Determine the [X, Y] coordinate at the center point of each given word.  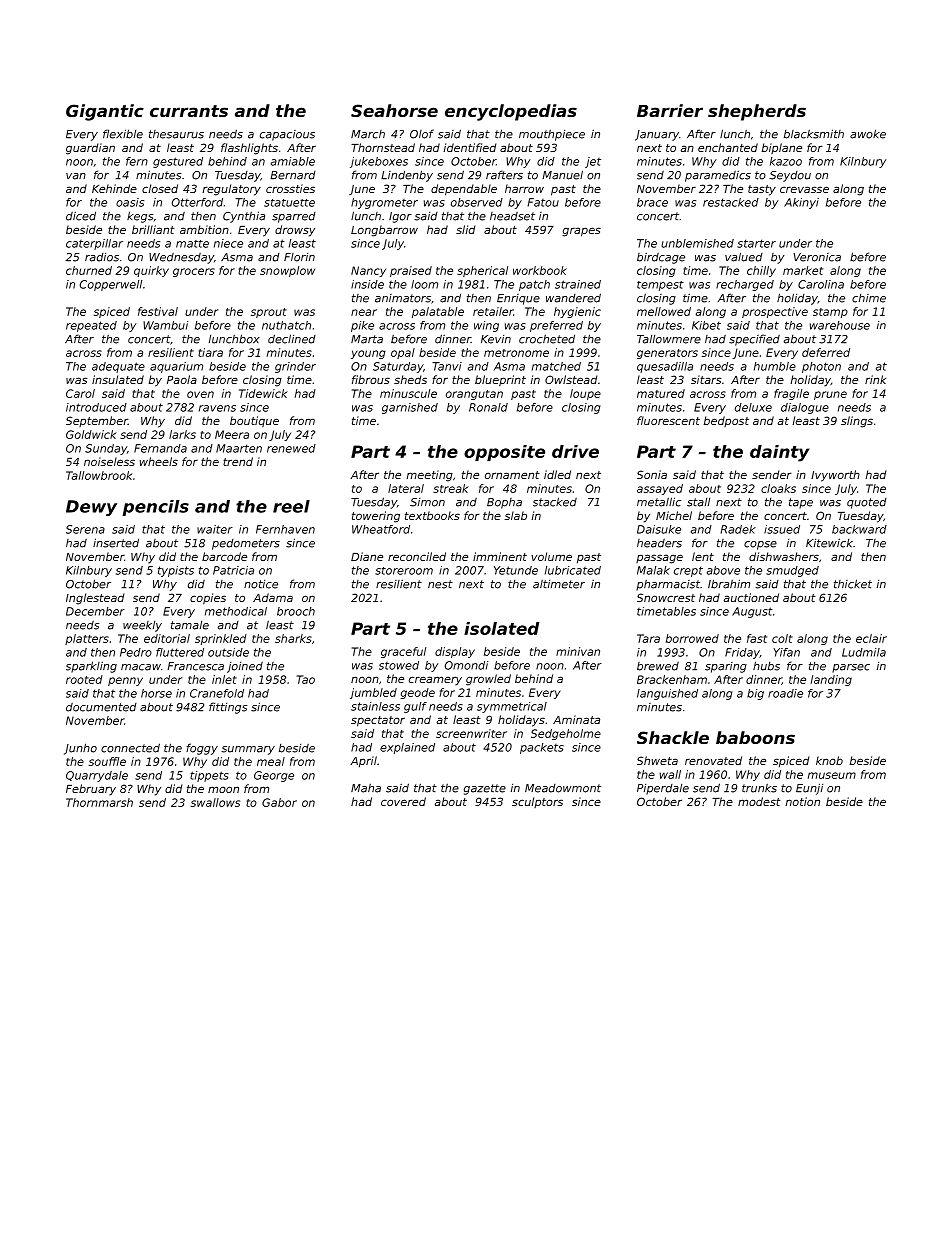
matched [556, 366]
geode [417, 693]
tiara [210, 352]
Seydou [790, 176]
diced [81, 216]
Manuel [562, 175]
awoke [868, 134]
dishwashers [784, 556]
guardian [90, 149]
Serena [85, 529]
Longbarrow [384, 231]
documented [101, 707]
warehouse [840, 325]
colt [782, 638]
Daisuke [659, 529]
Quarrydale [97, 776]
